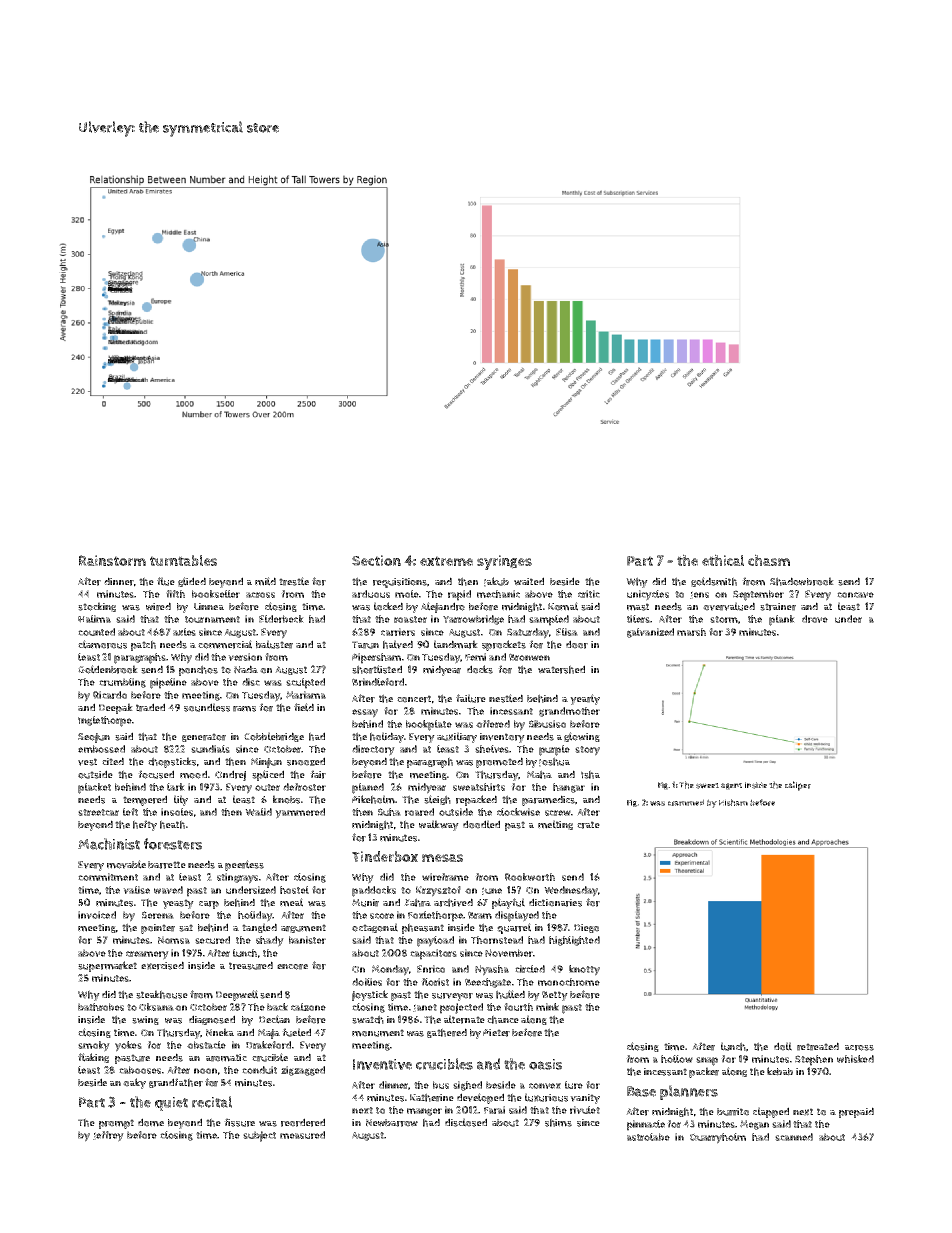 This screenshot has width=952, height=1233. Describe the element at coordinates (150, 707) in the screenshot. I see `traded` at that location.
